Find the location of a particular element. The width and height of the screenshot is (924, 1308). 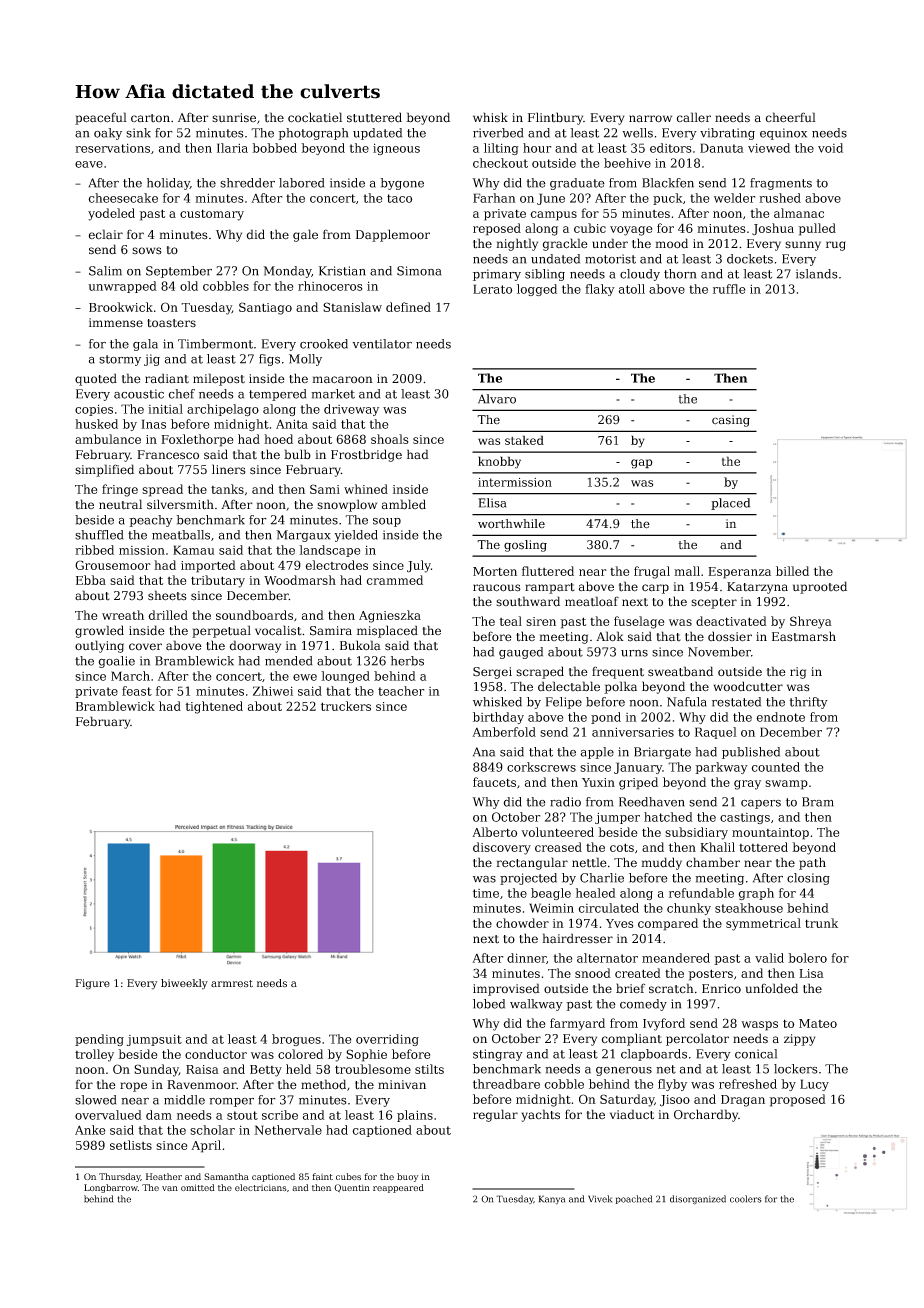

biweekly is located at coordinates (184, 984).
